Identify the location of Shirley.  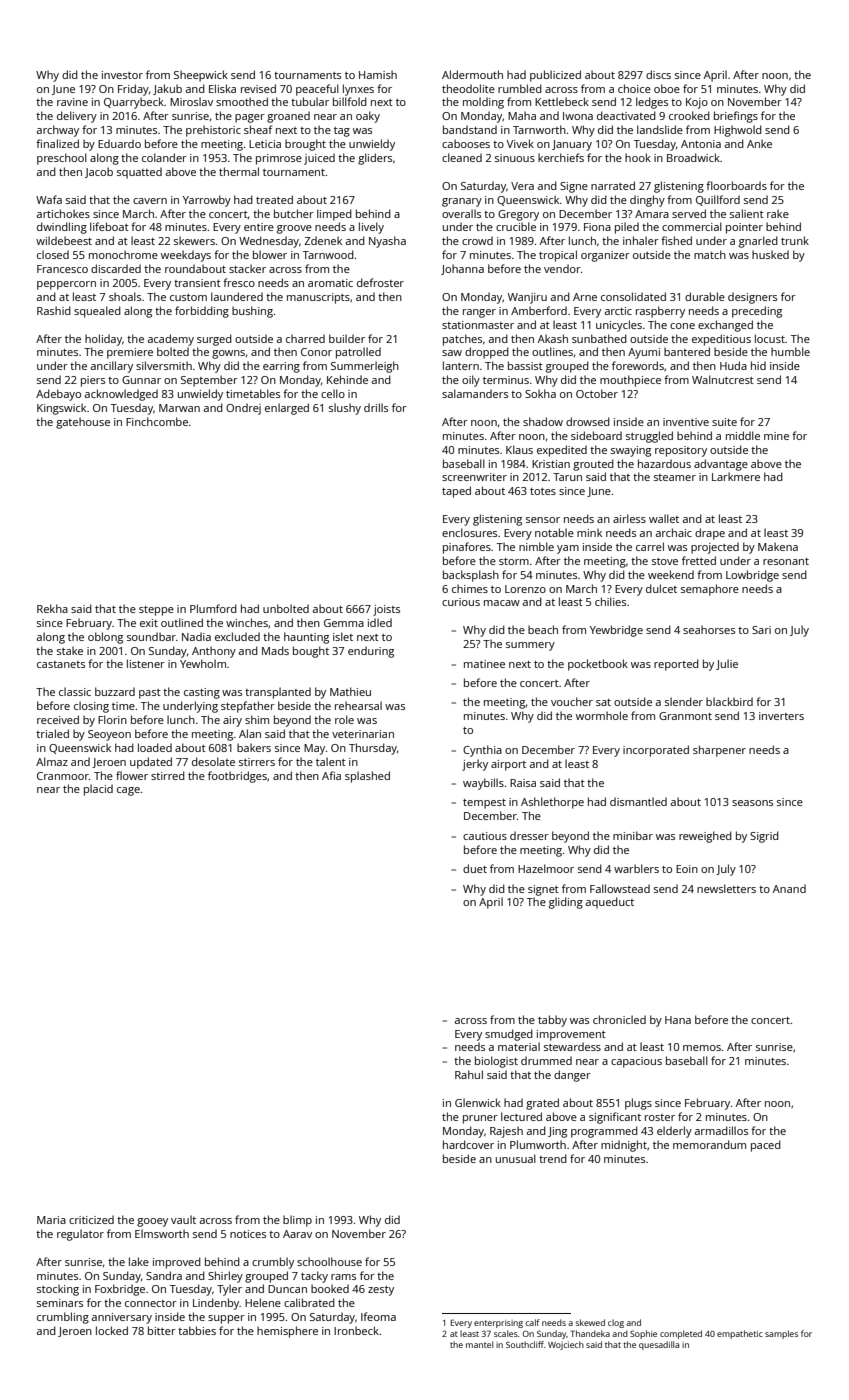
(225, 1277).
